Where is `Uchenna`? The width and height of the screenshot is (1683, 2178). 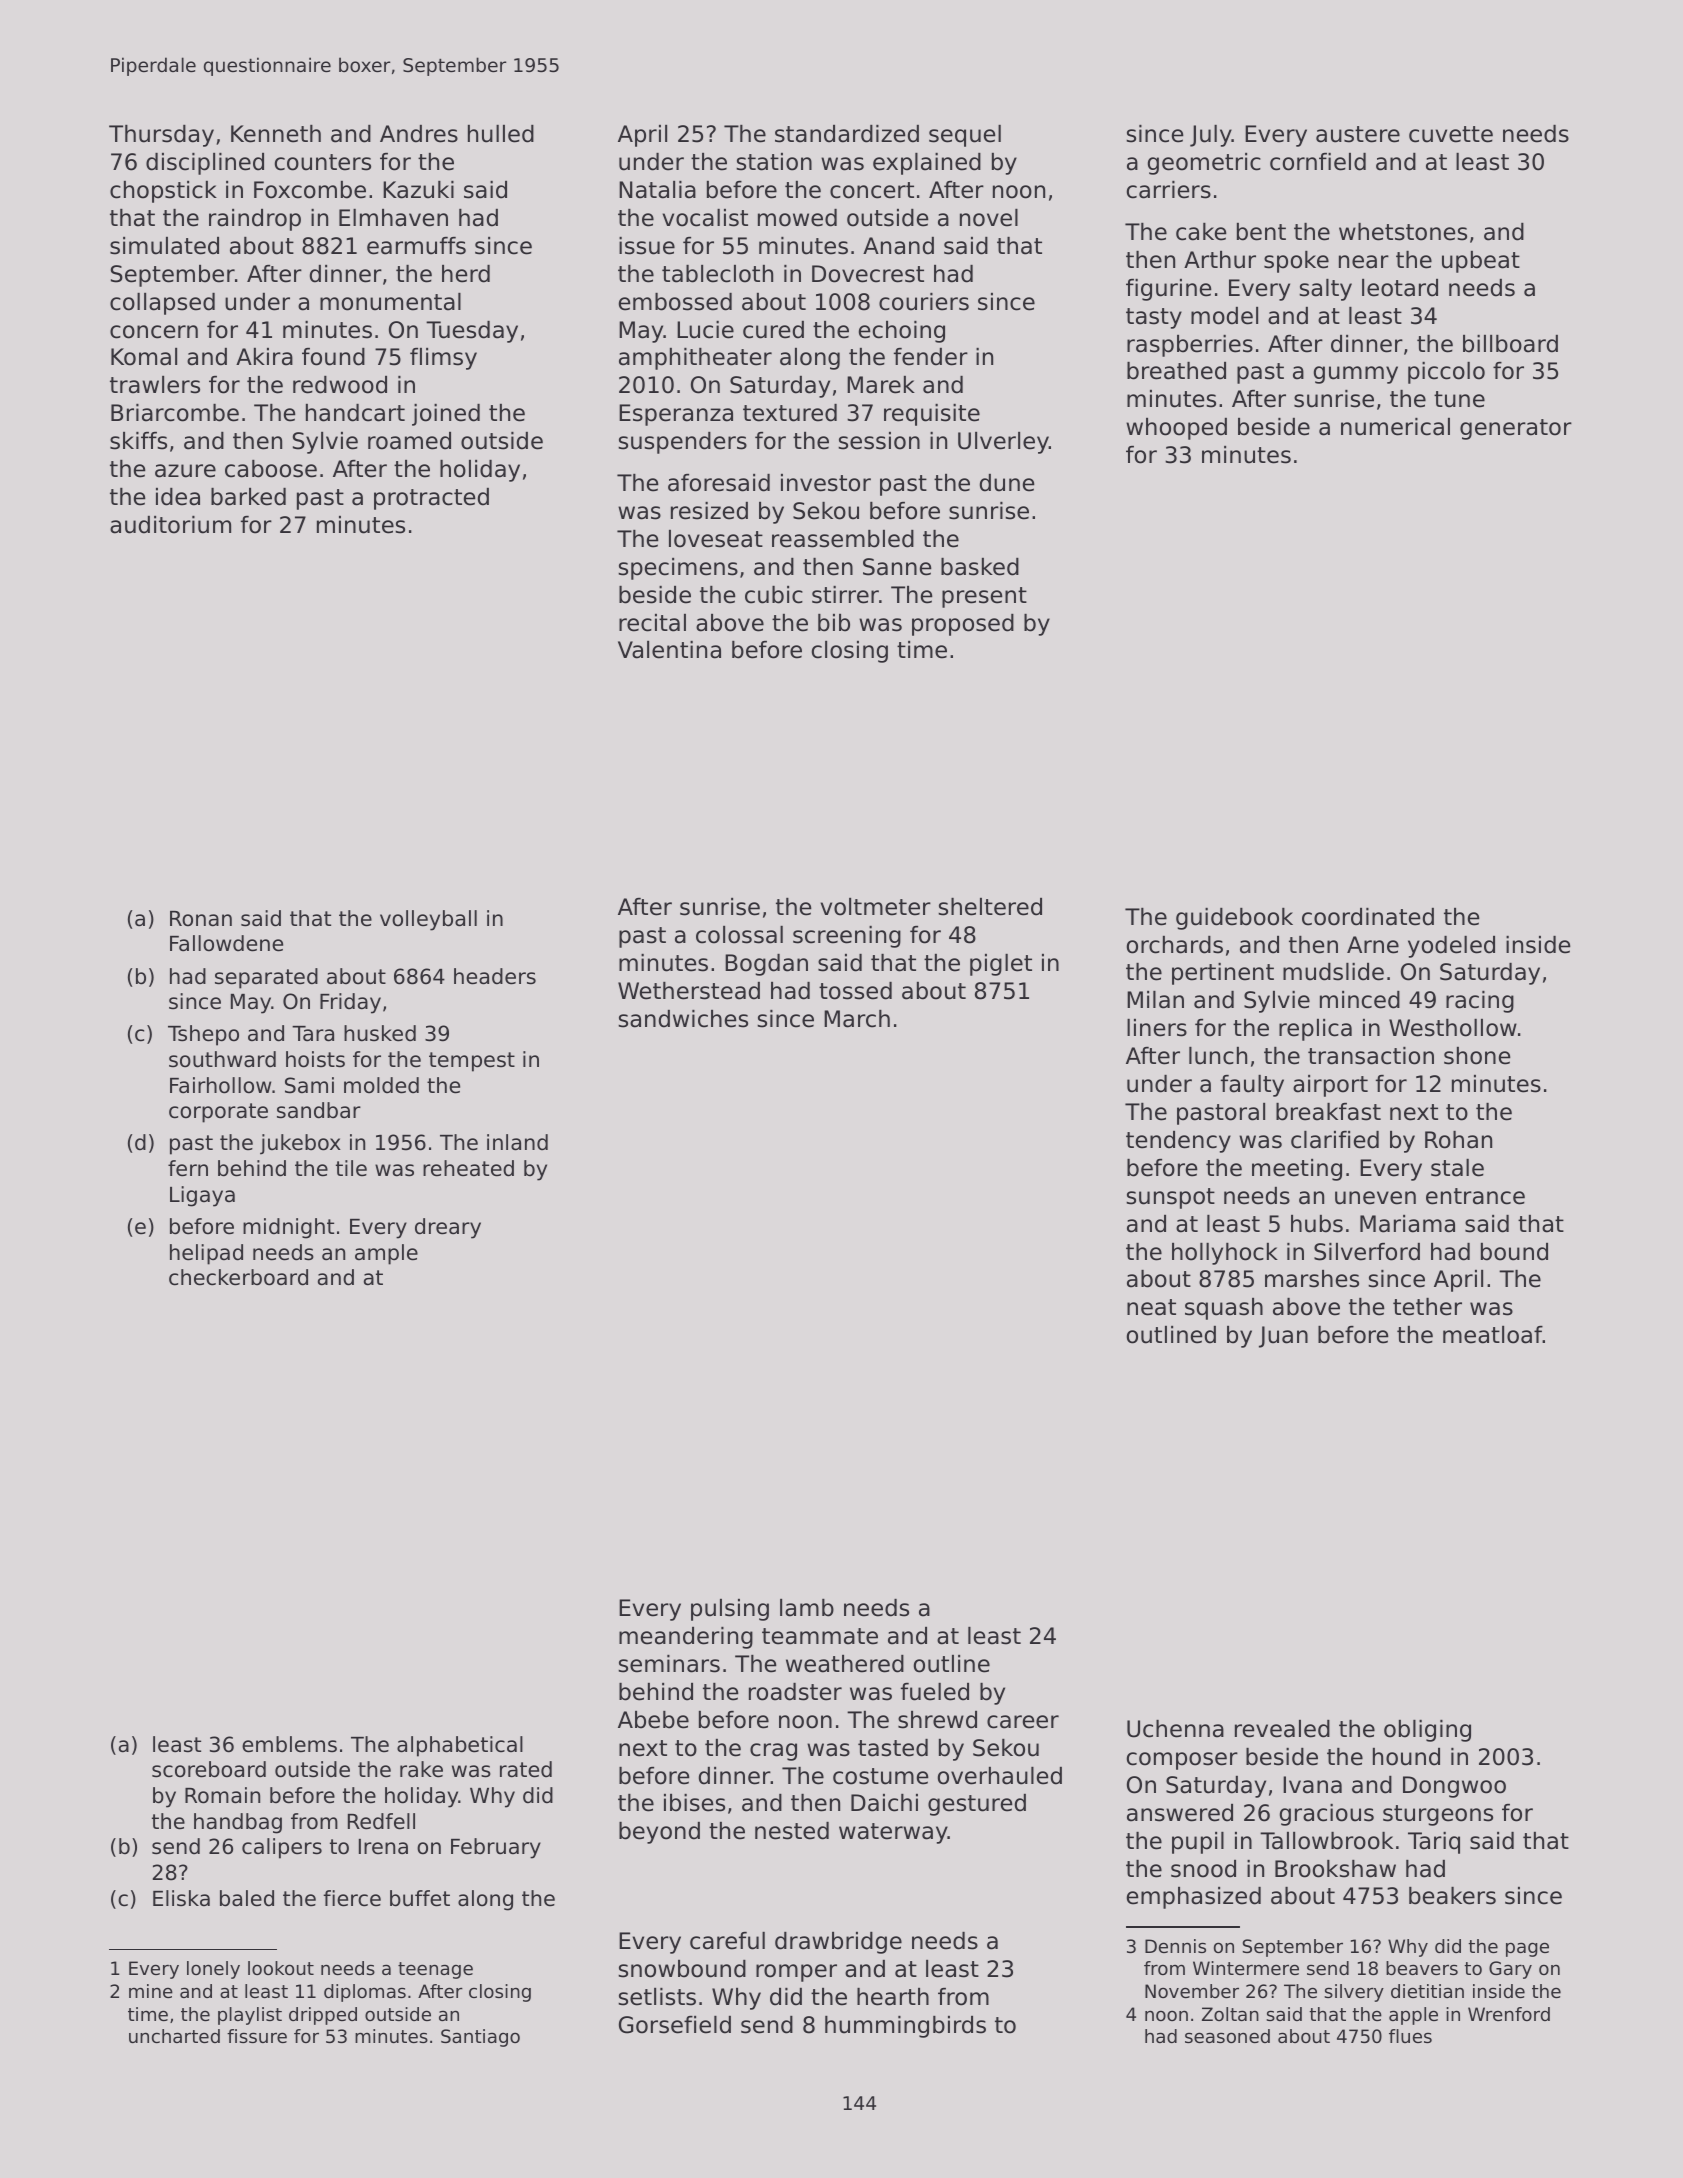
Uchenna is located at coordinates (1175, 1729).
